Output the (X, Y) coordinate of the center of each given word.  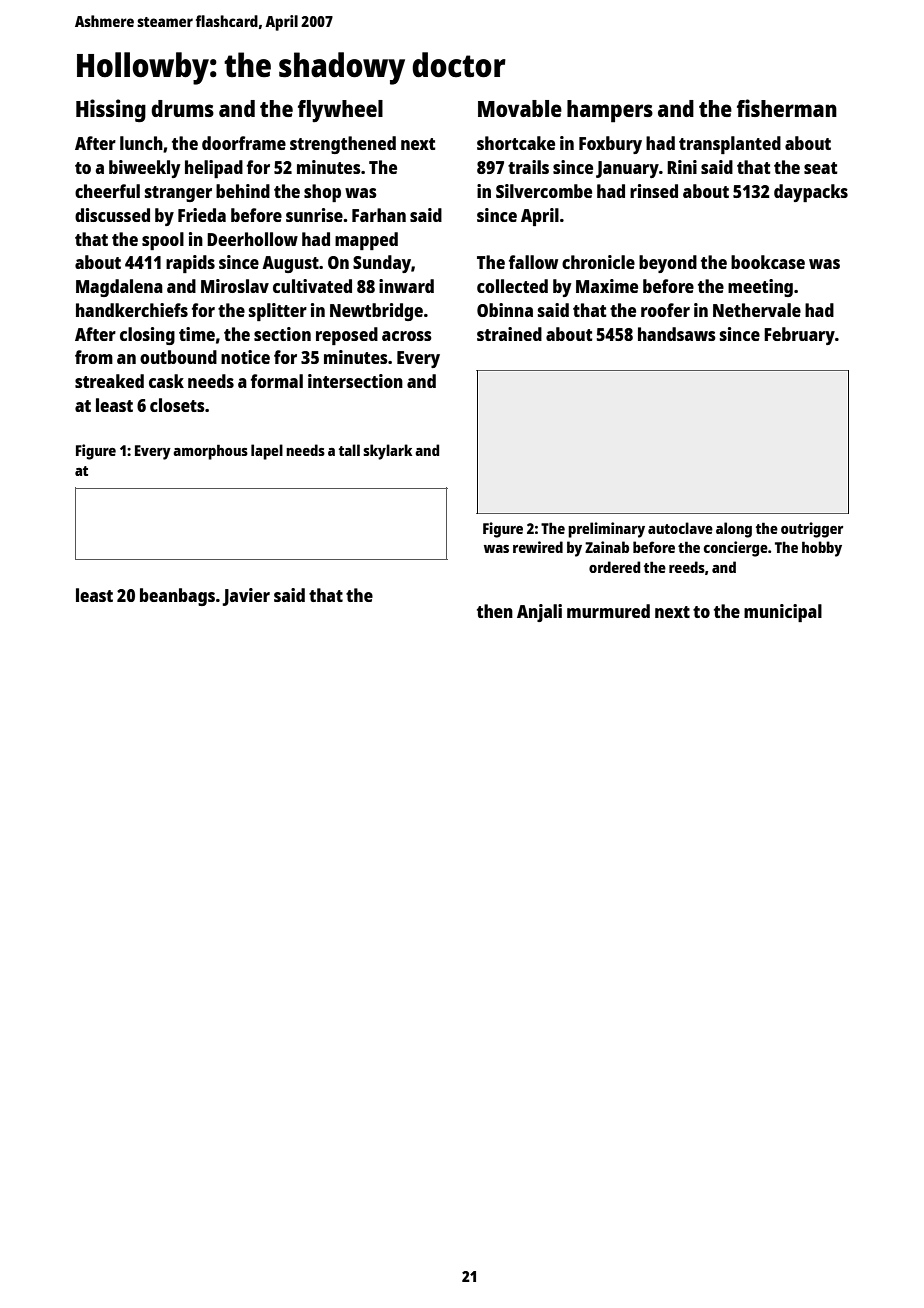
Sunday (382, 264)
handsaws (677, 334)
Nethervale (757, 310)
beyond (668, 264)
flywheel (340, 111)
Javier (246, 597)
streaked (109, 381)
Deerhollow (252, 239)
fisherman (787, 108)
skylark (387, 452)
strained (509, 334)
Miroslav (235, 286)
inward (406, 286)
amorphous (210, 452)
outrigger (812, 530)
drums (182, 108)
